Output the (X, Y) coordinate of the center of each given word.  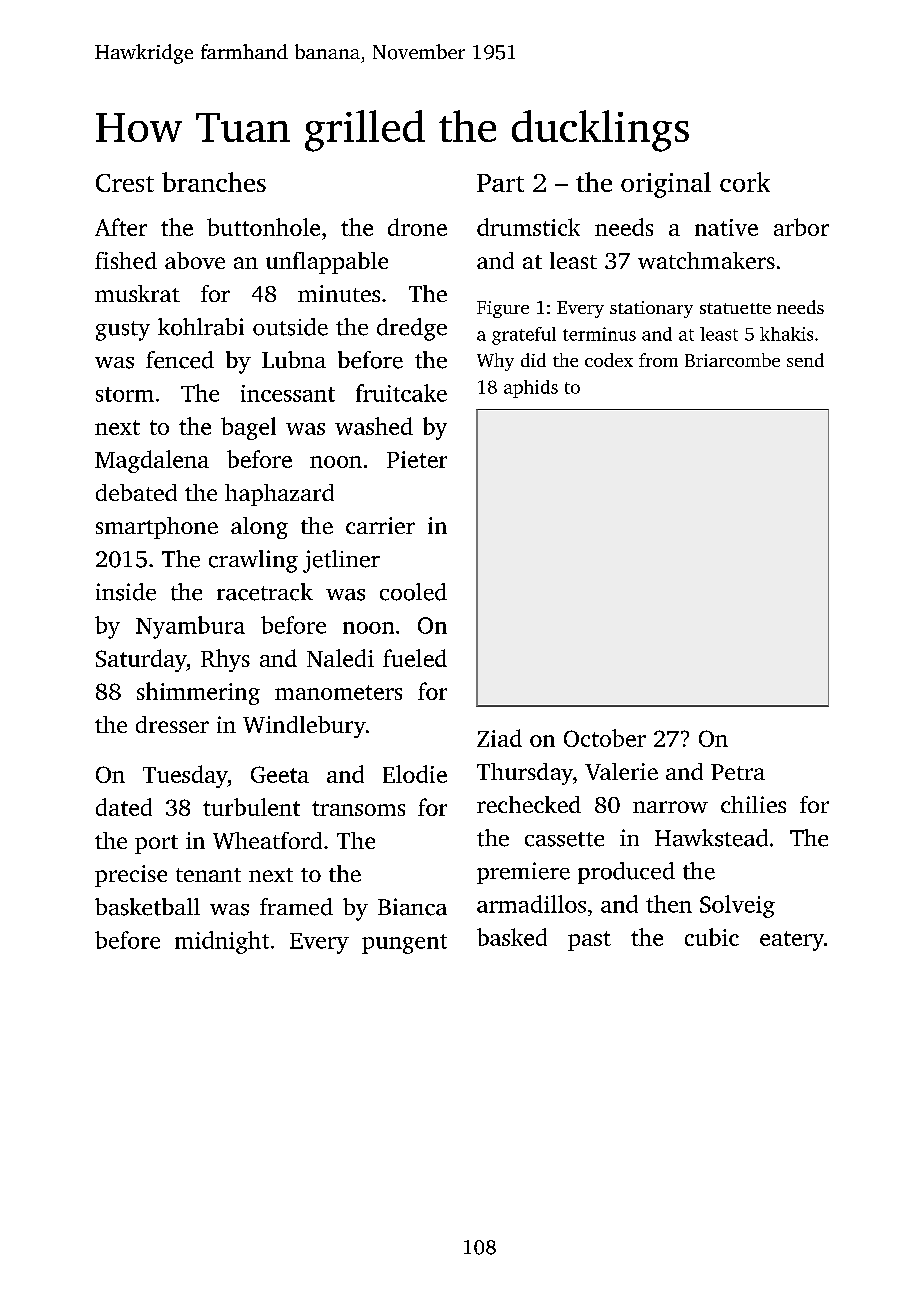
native (726, 227)
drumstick (528, 227)
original (666, 185)
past (589, 941)
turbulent (251, 807)
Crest (125, 183)
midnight (222, 942)
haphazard (279, 495)
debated (136, 492)
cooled (413, 592)
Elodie (415, 774)
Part (500, 183)
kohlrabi (201, 327)
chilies (753, 804)
